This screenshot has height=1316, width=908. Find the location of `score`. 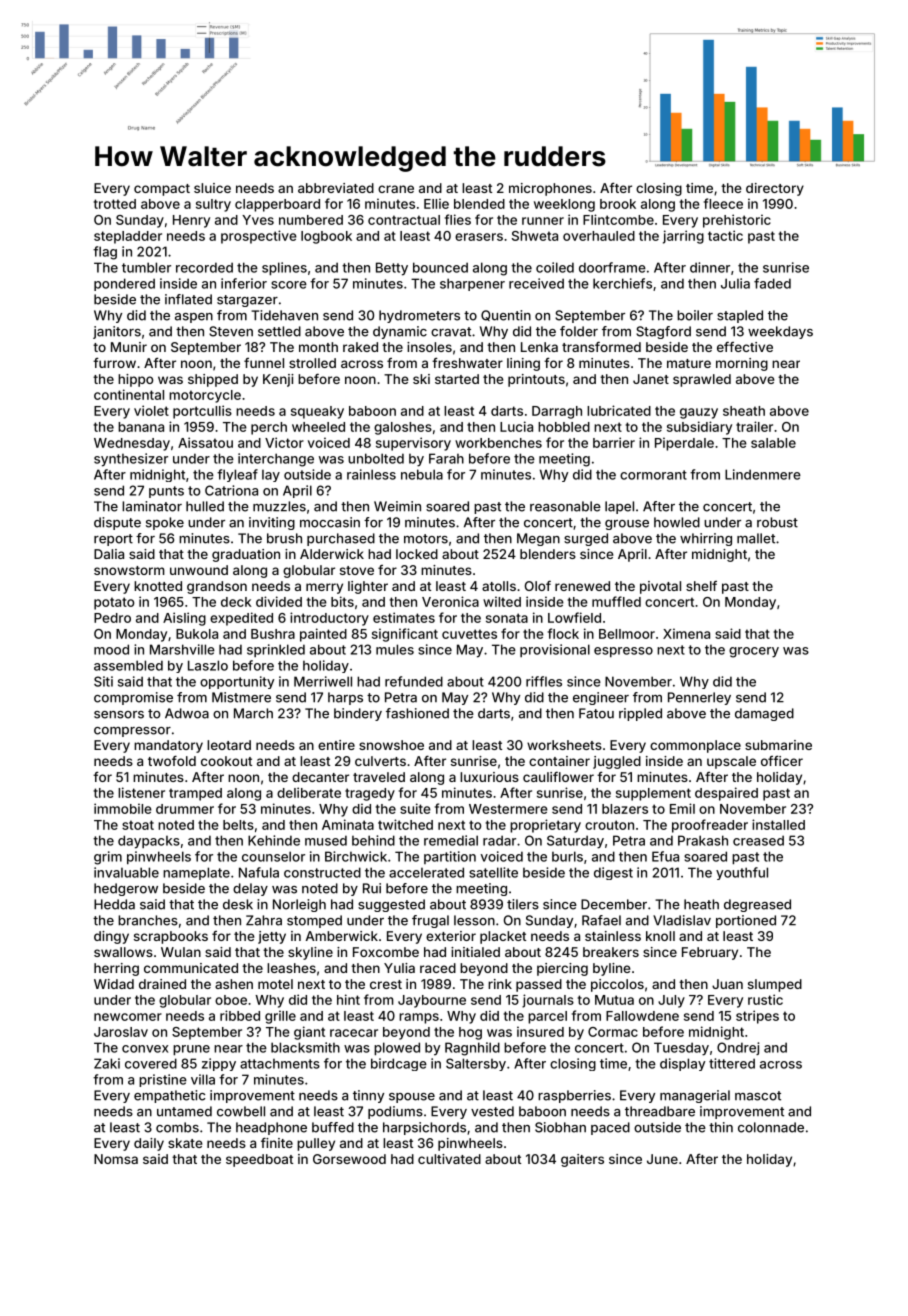

score is located at coordinates (289, 285).
